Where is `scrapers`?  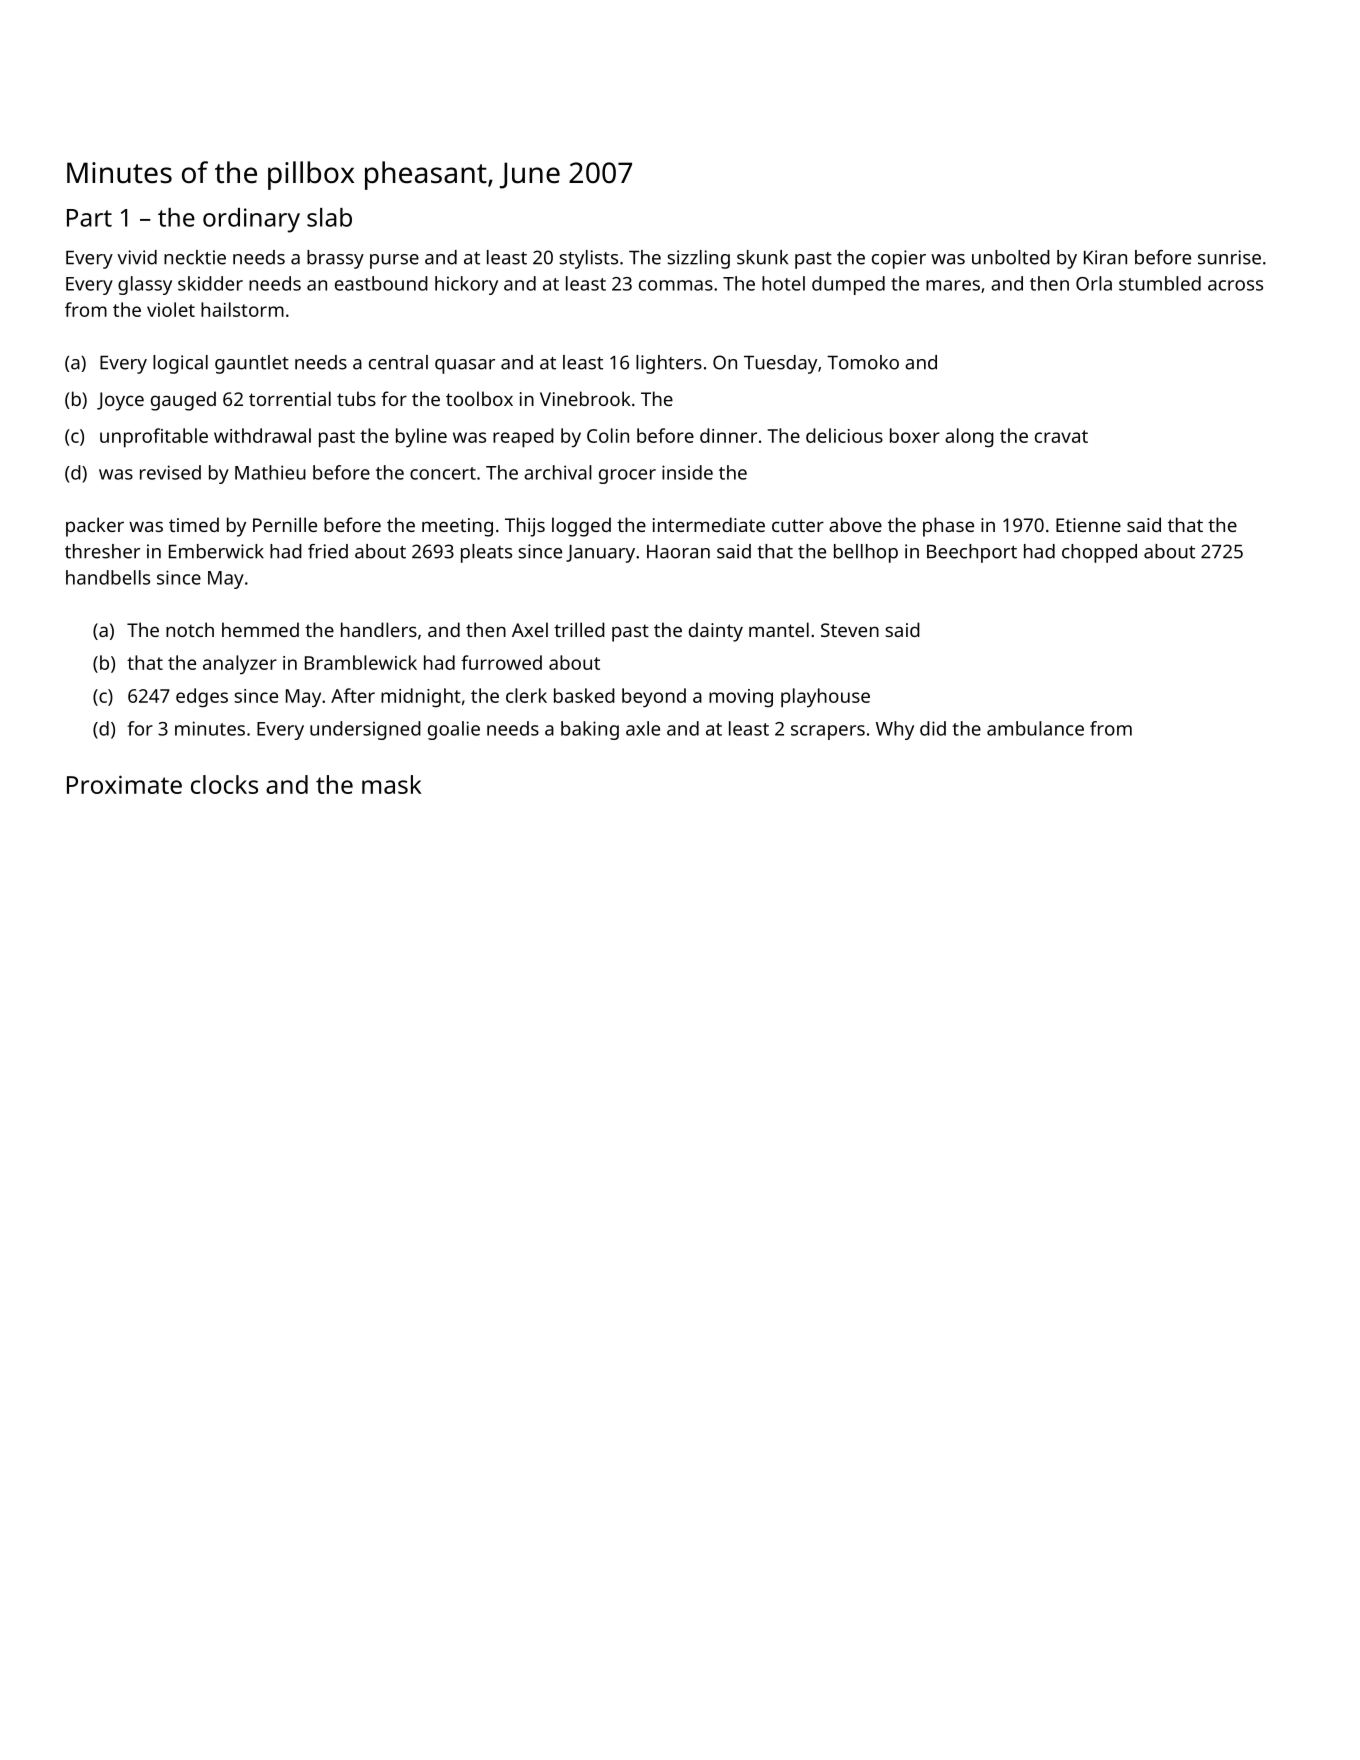 scrapers is located at coordinates (828, 732).
